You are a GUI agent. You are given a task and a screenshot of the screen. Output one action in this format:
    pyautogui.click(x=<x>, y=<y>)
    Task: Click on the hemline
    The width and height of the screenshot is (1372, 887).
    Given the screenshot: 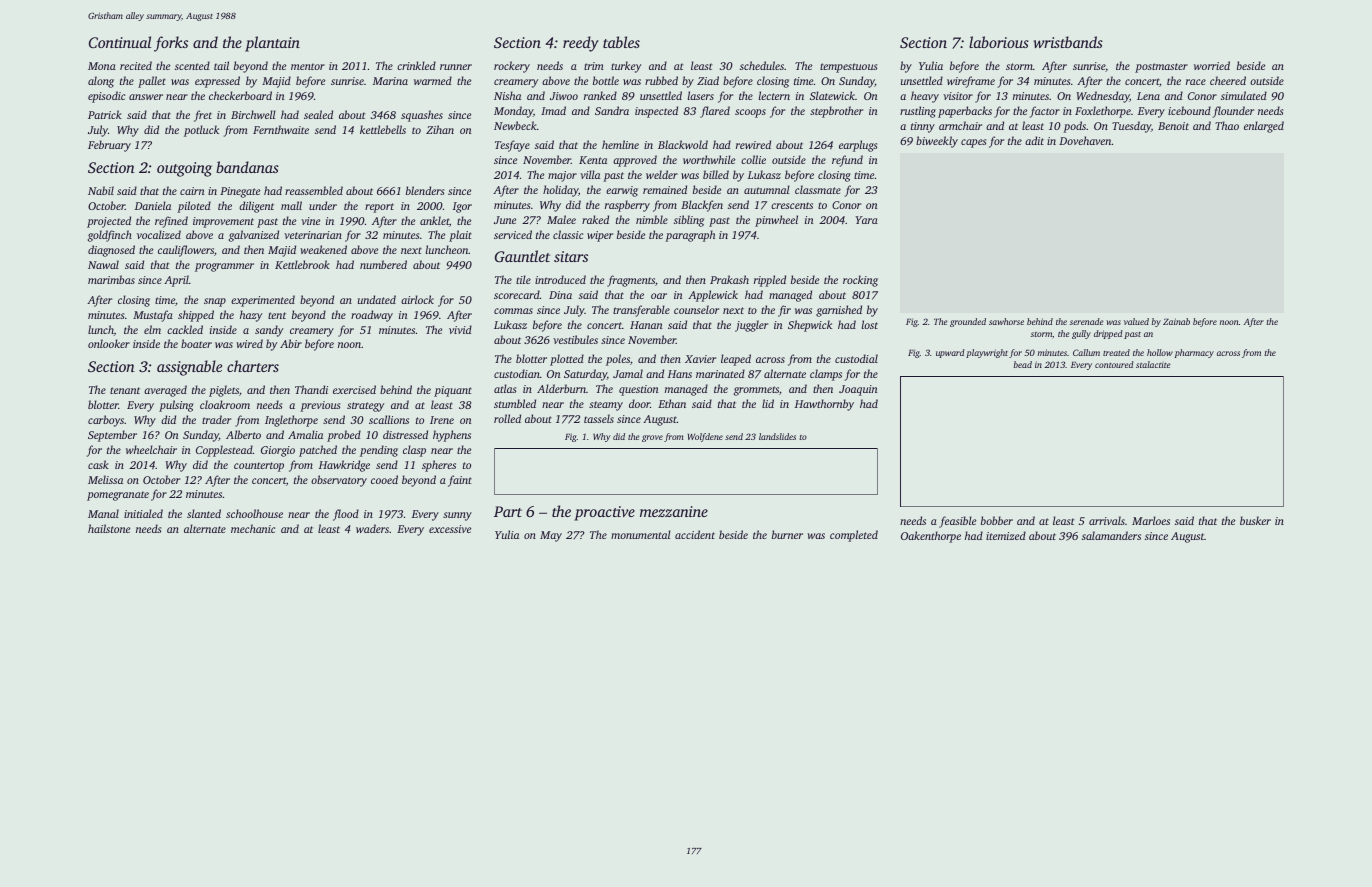 What is the action you would take?
    pyautogui.click(x=620, y=144)
